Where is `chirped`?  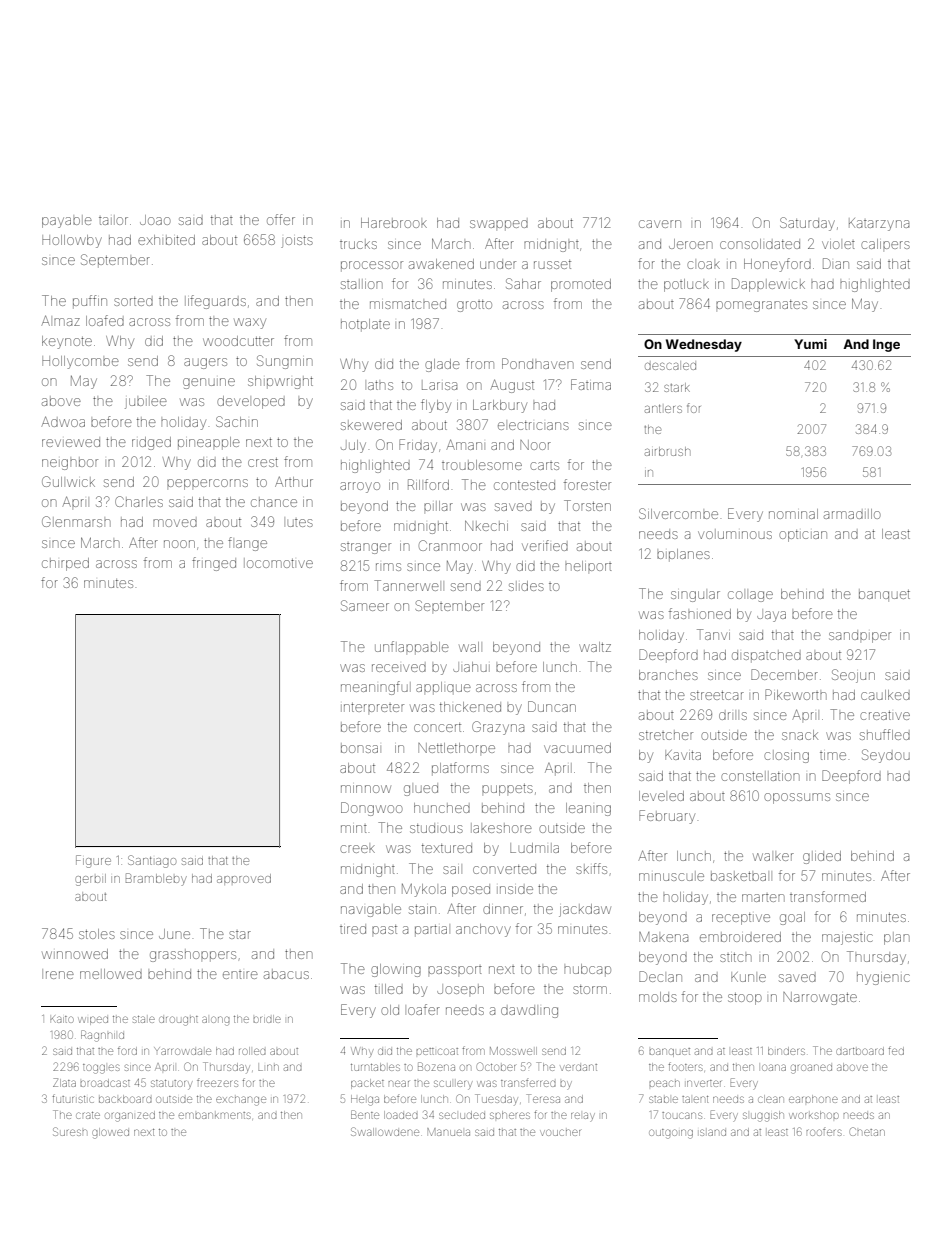 chirped is located at coordinates (65, 564).
